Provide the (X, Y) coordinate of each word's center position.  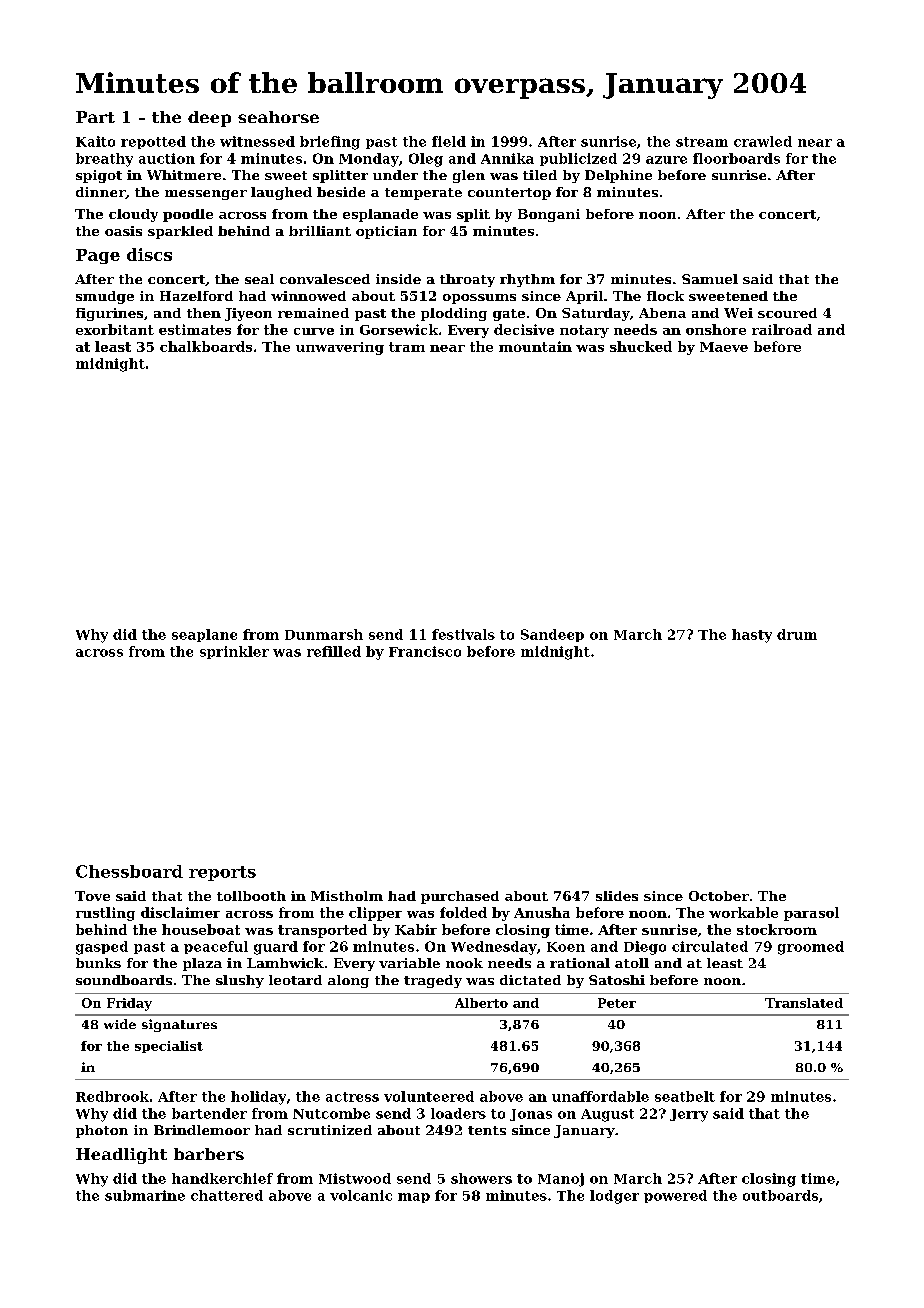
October (719, 896)
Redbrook (112, 1096)
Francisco (425, 651)
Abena (662, 313)
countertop (509, 194)
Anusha (542, 912)
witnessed (257, 141)
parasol (811, 914)
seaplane (204, 635)
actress (352, 1097)
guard (276, 948)
